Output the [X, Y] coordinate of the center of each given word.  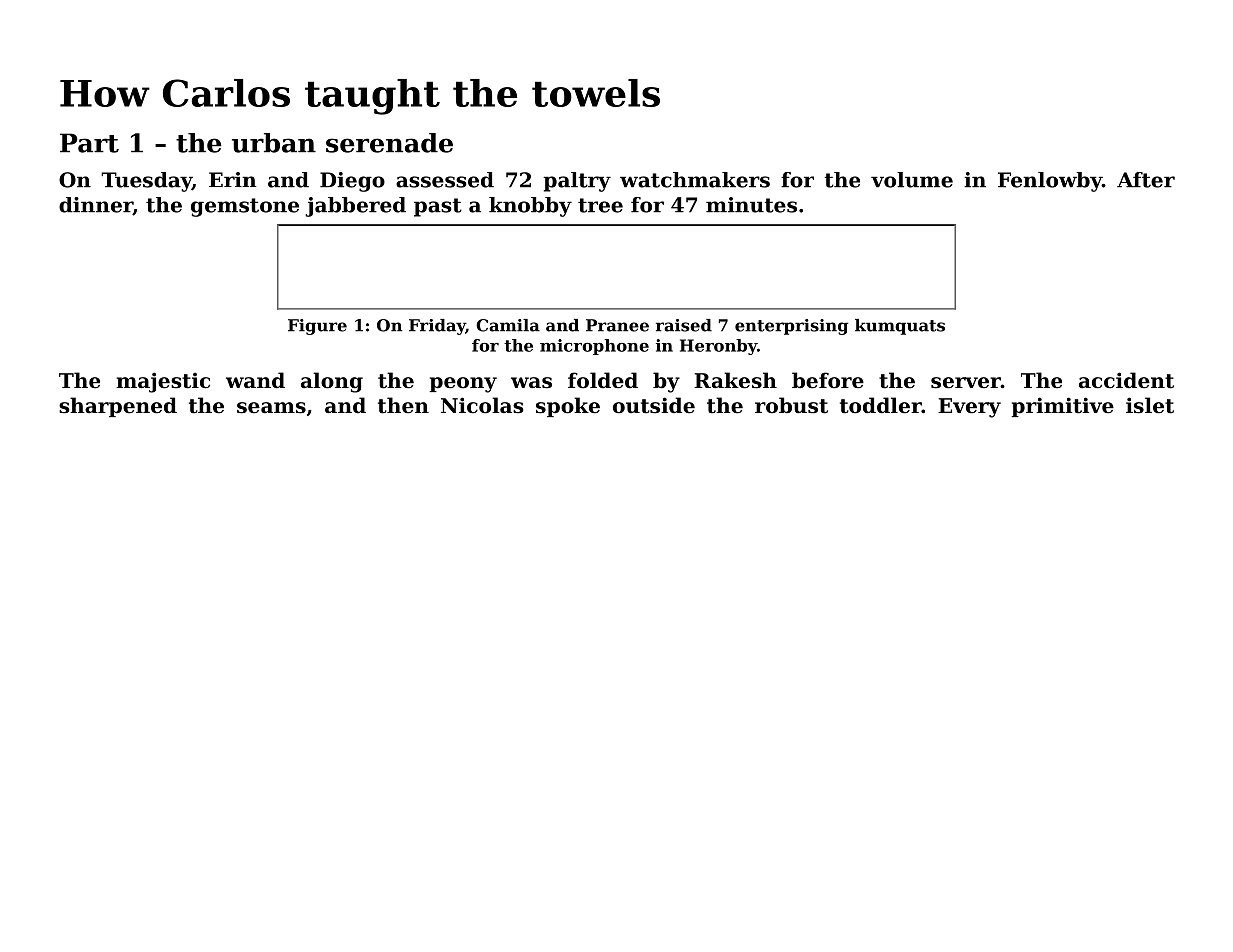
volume [912, 180]
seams [271, 408]
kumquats [900, 327]
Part [89, 143]
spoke [568, 407]
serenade [389, 143]
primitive [1062, 407]
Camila [508, 325]
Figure [317, 327]
